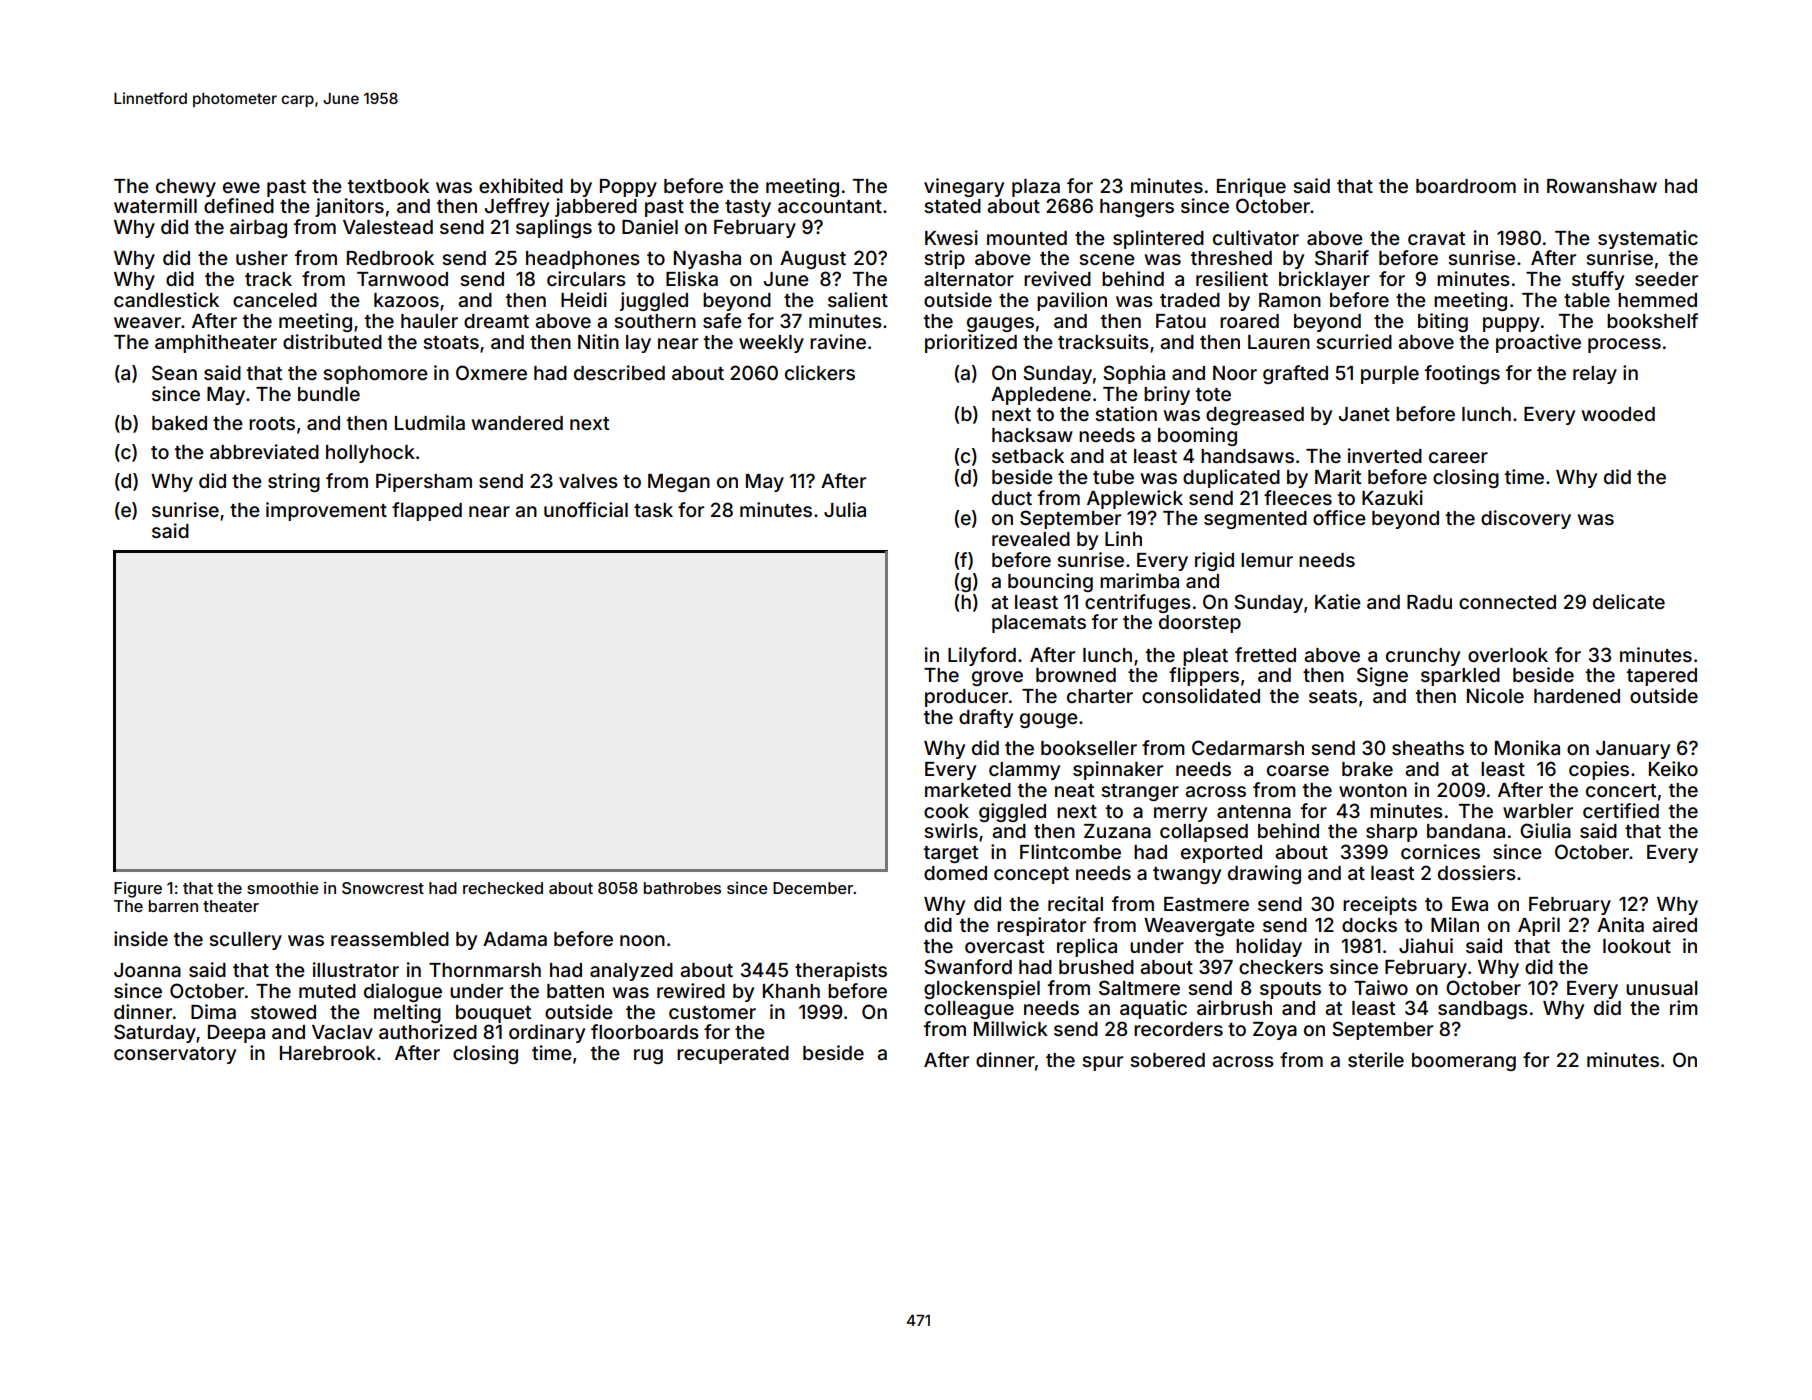 This page has height=1400, width=1812. Describe the element at coordinates (628, 188) in the page. I see `Poppy` at that location.
